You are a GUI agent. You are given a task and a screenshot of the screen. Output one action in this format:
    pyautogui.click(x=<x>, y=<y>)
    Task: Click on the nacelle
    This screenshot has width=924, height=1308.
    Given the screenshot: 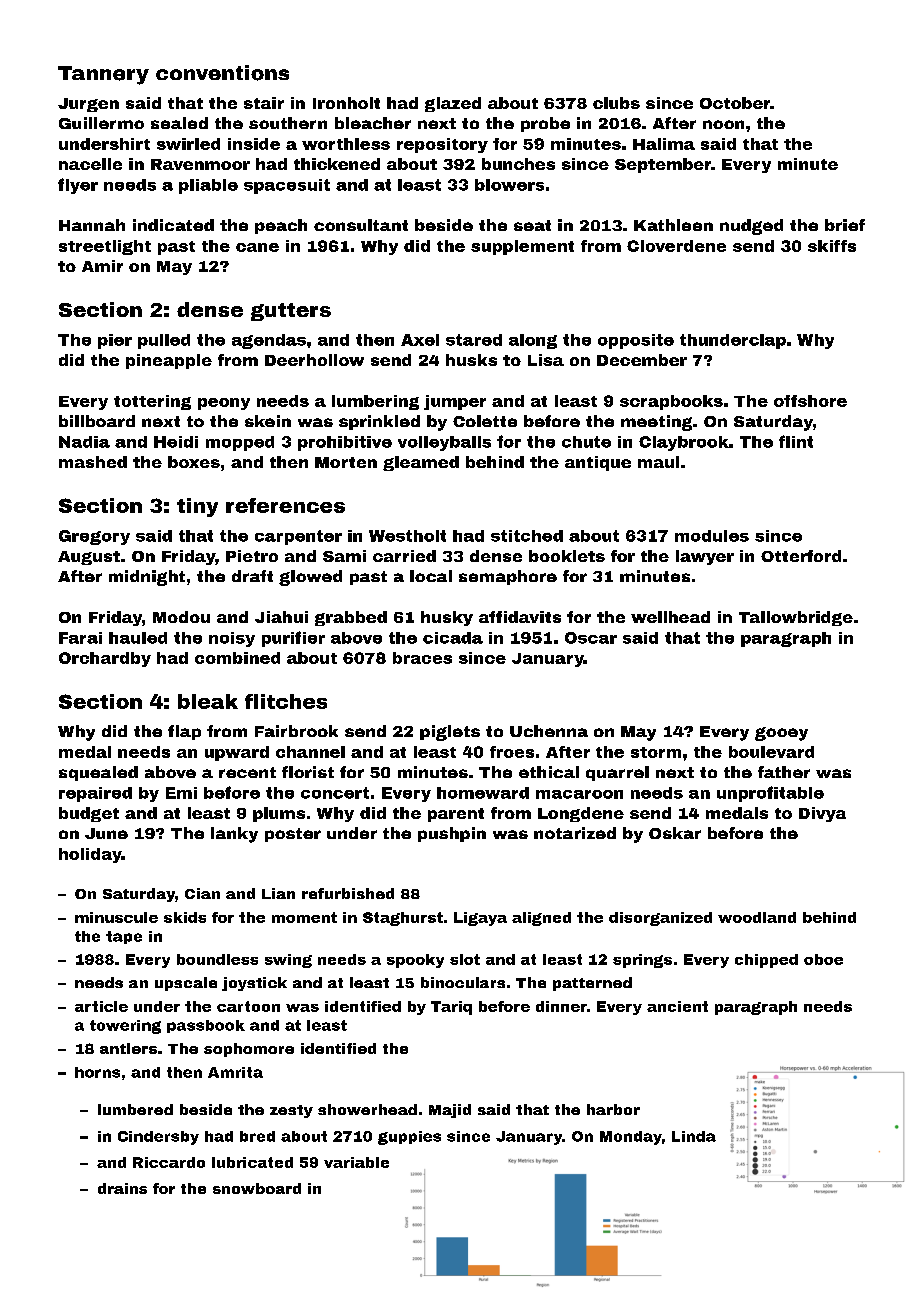 What is the action you would take?
    pyautogui.click(x=90, y=164)
